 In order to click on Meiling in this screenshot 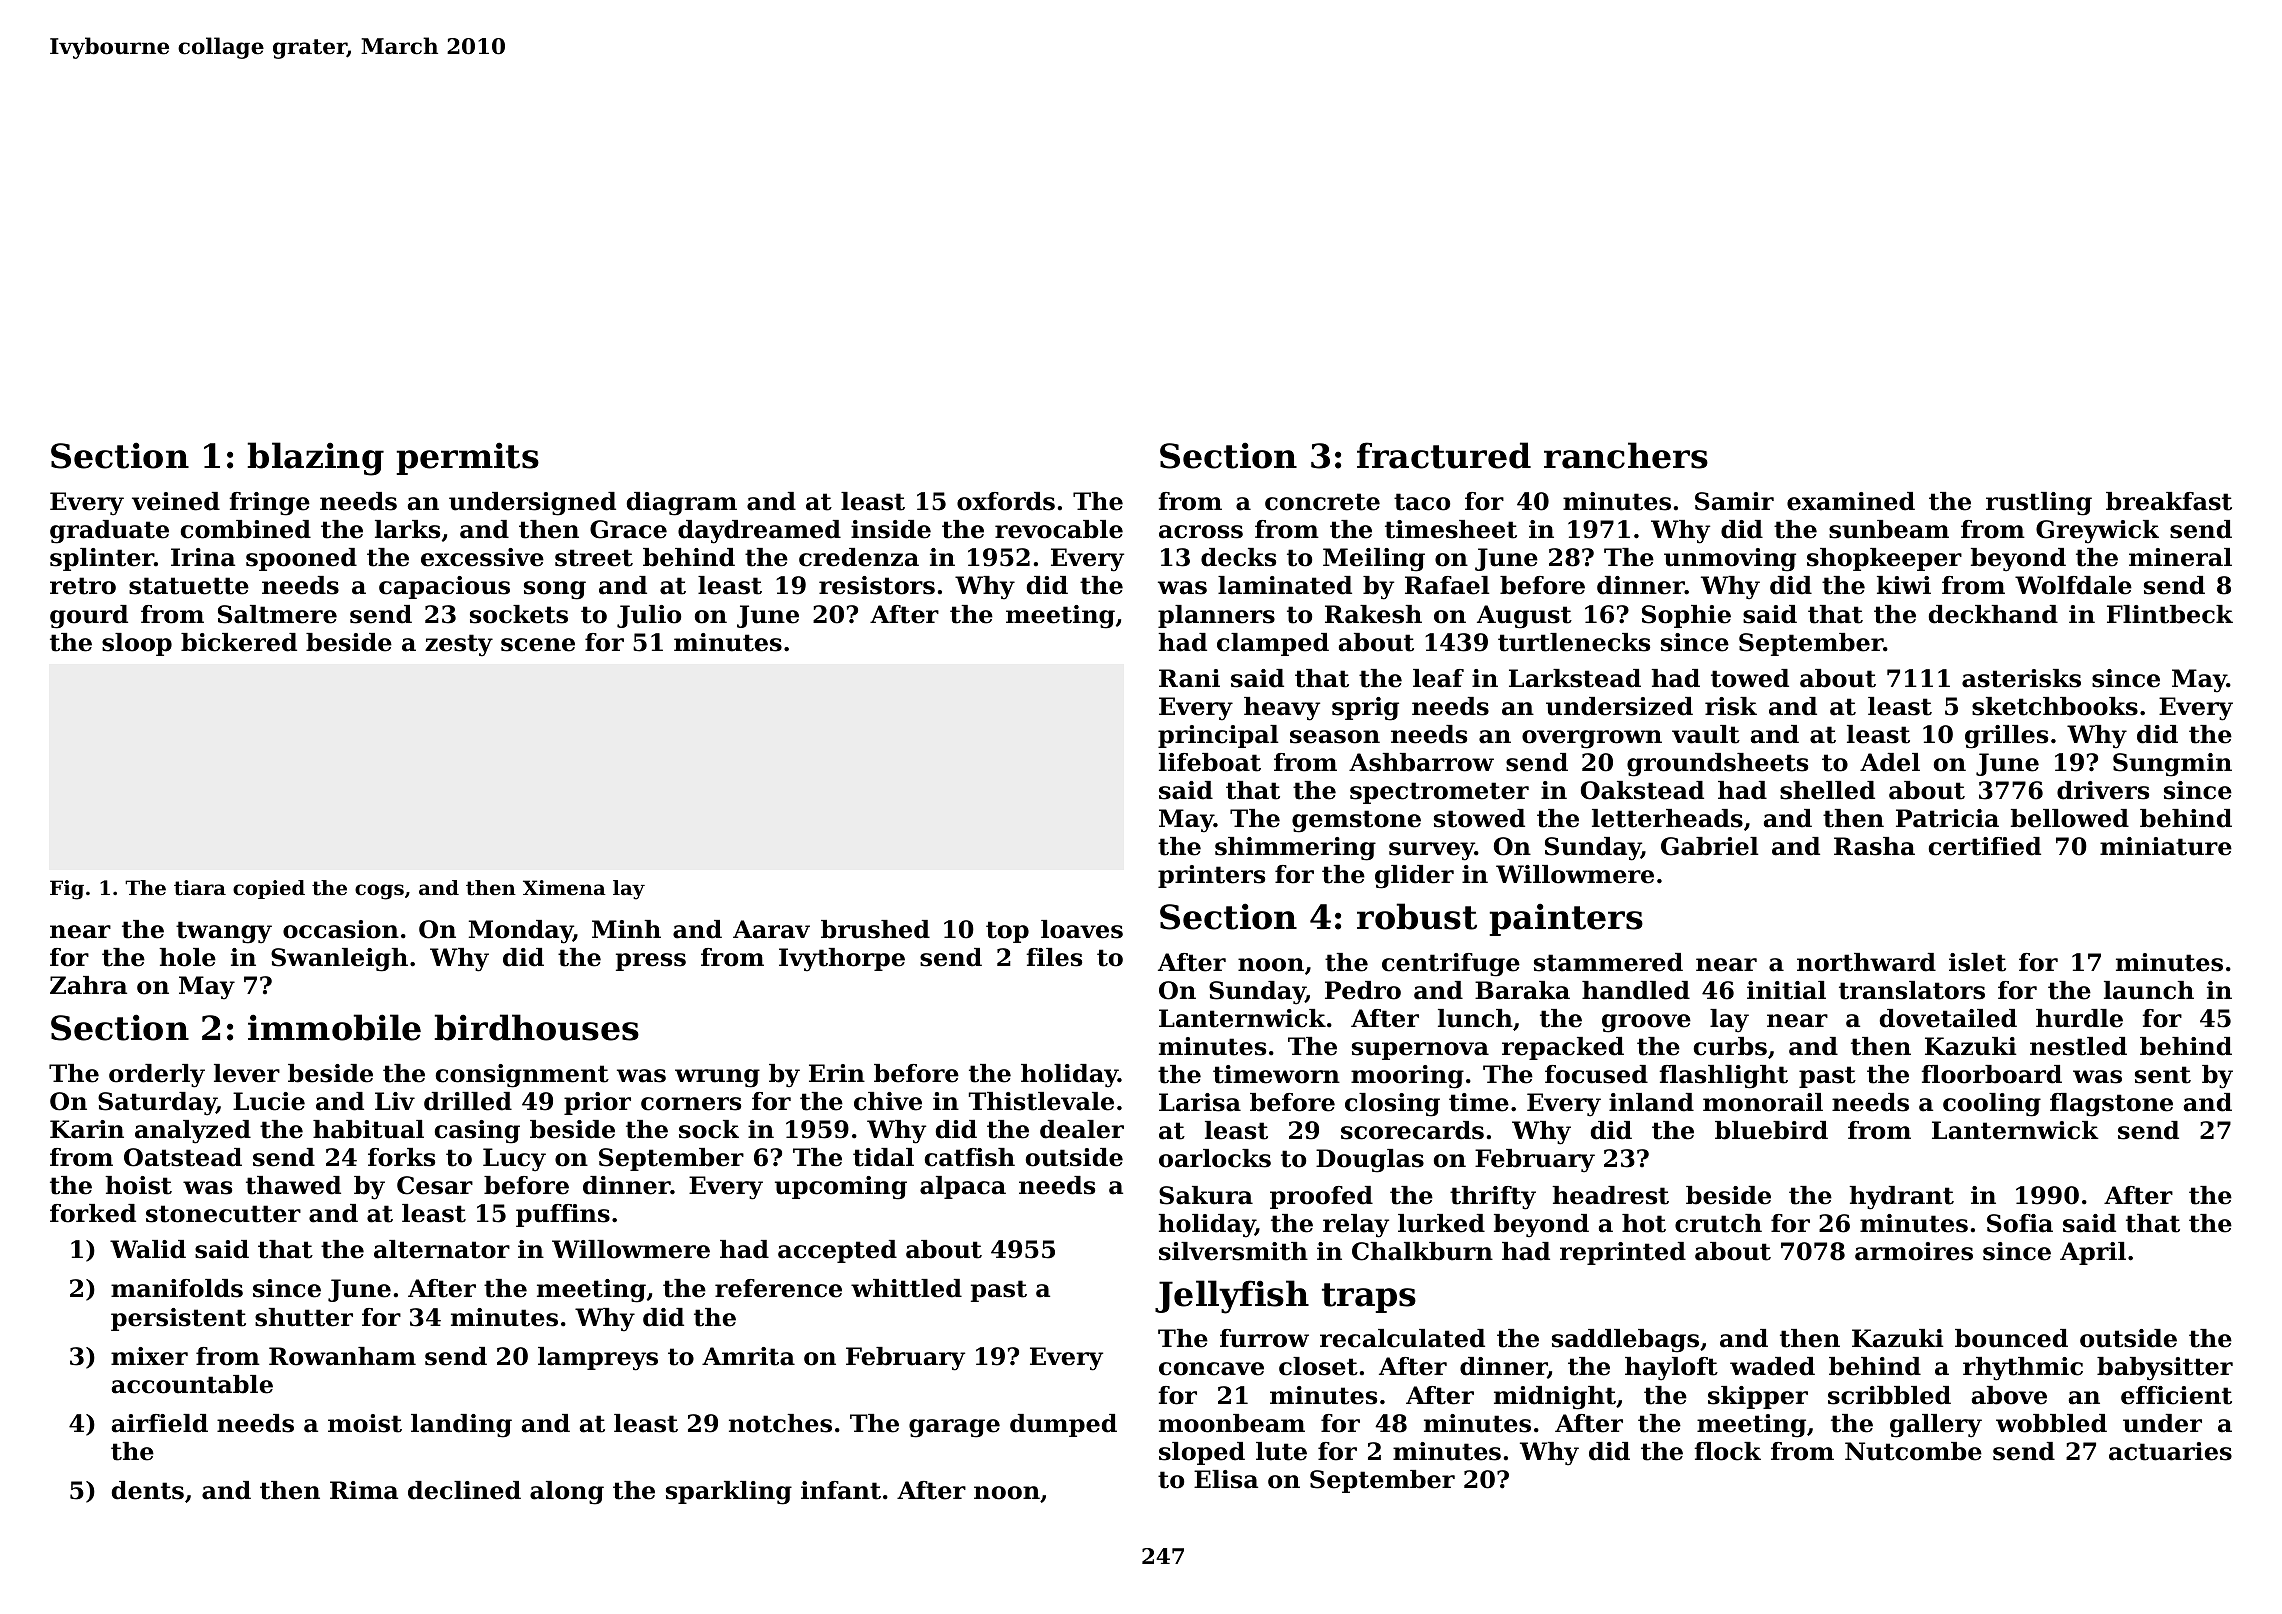, I will do `click(1374, 560)`.
